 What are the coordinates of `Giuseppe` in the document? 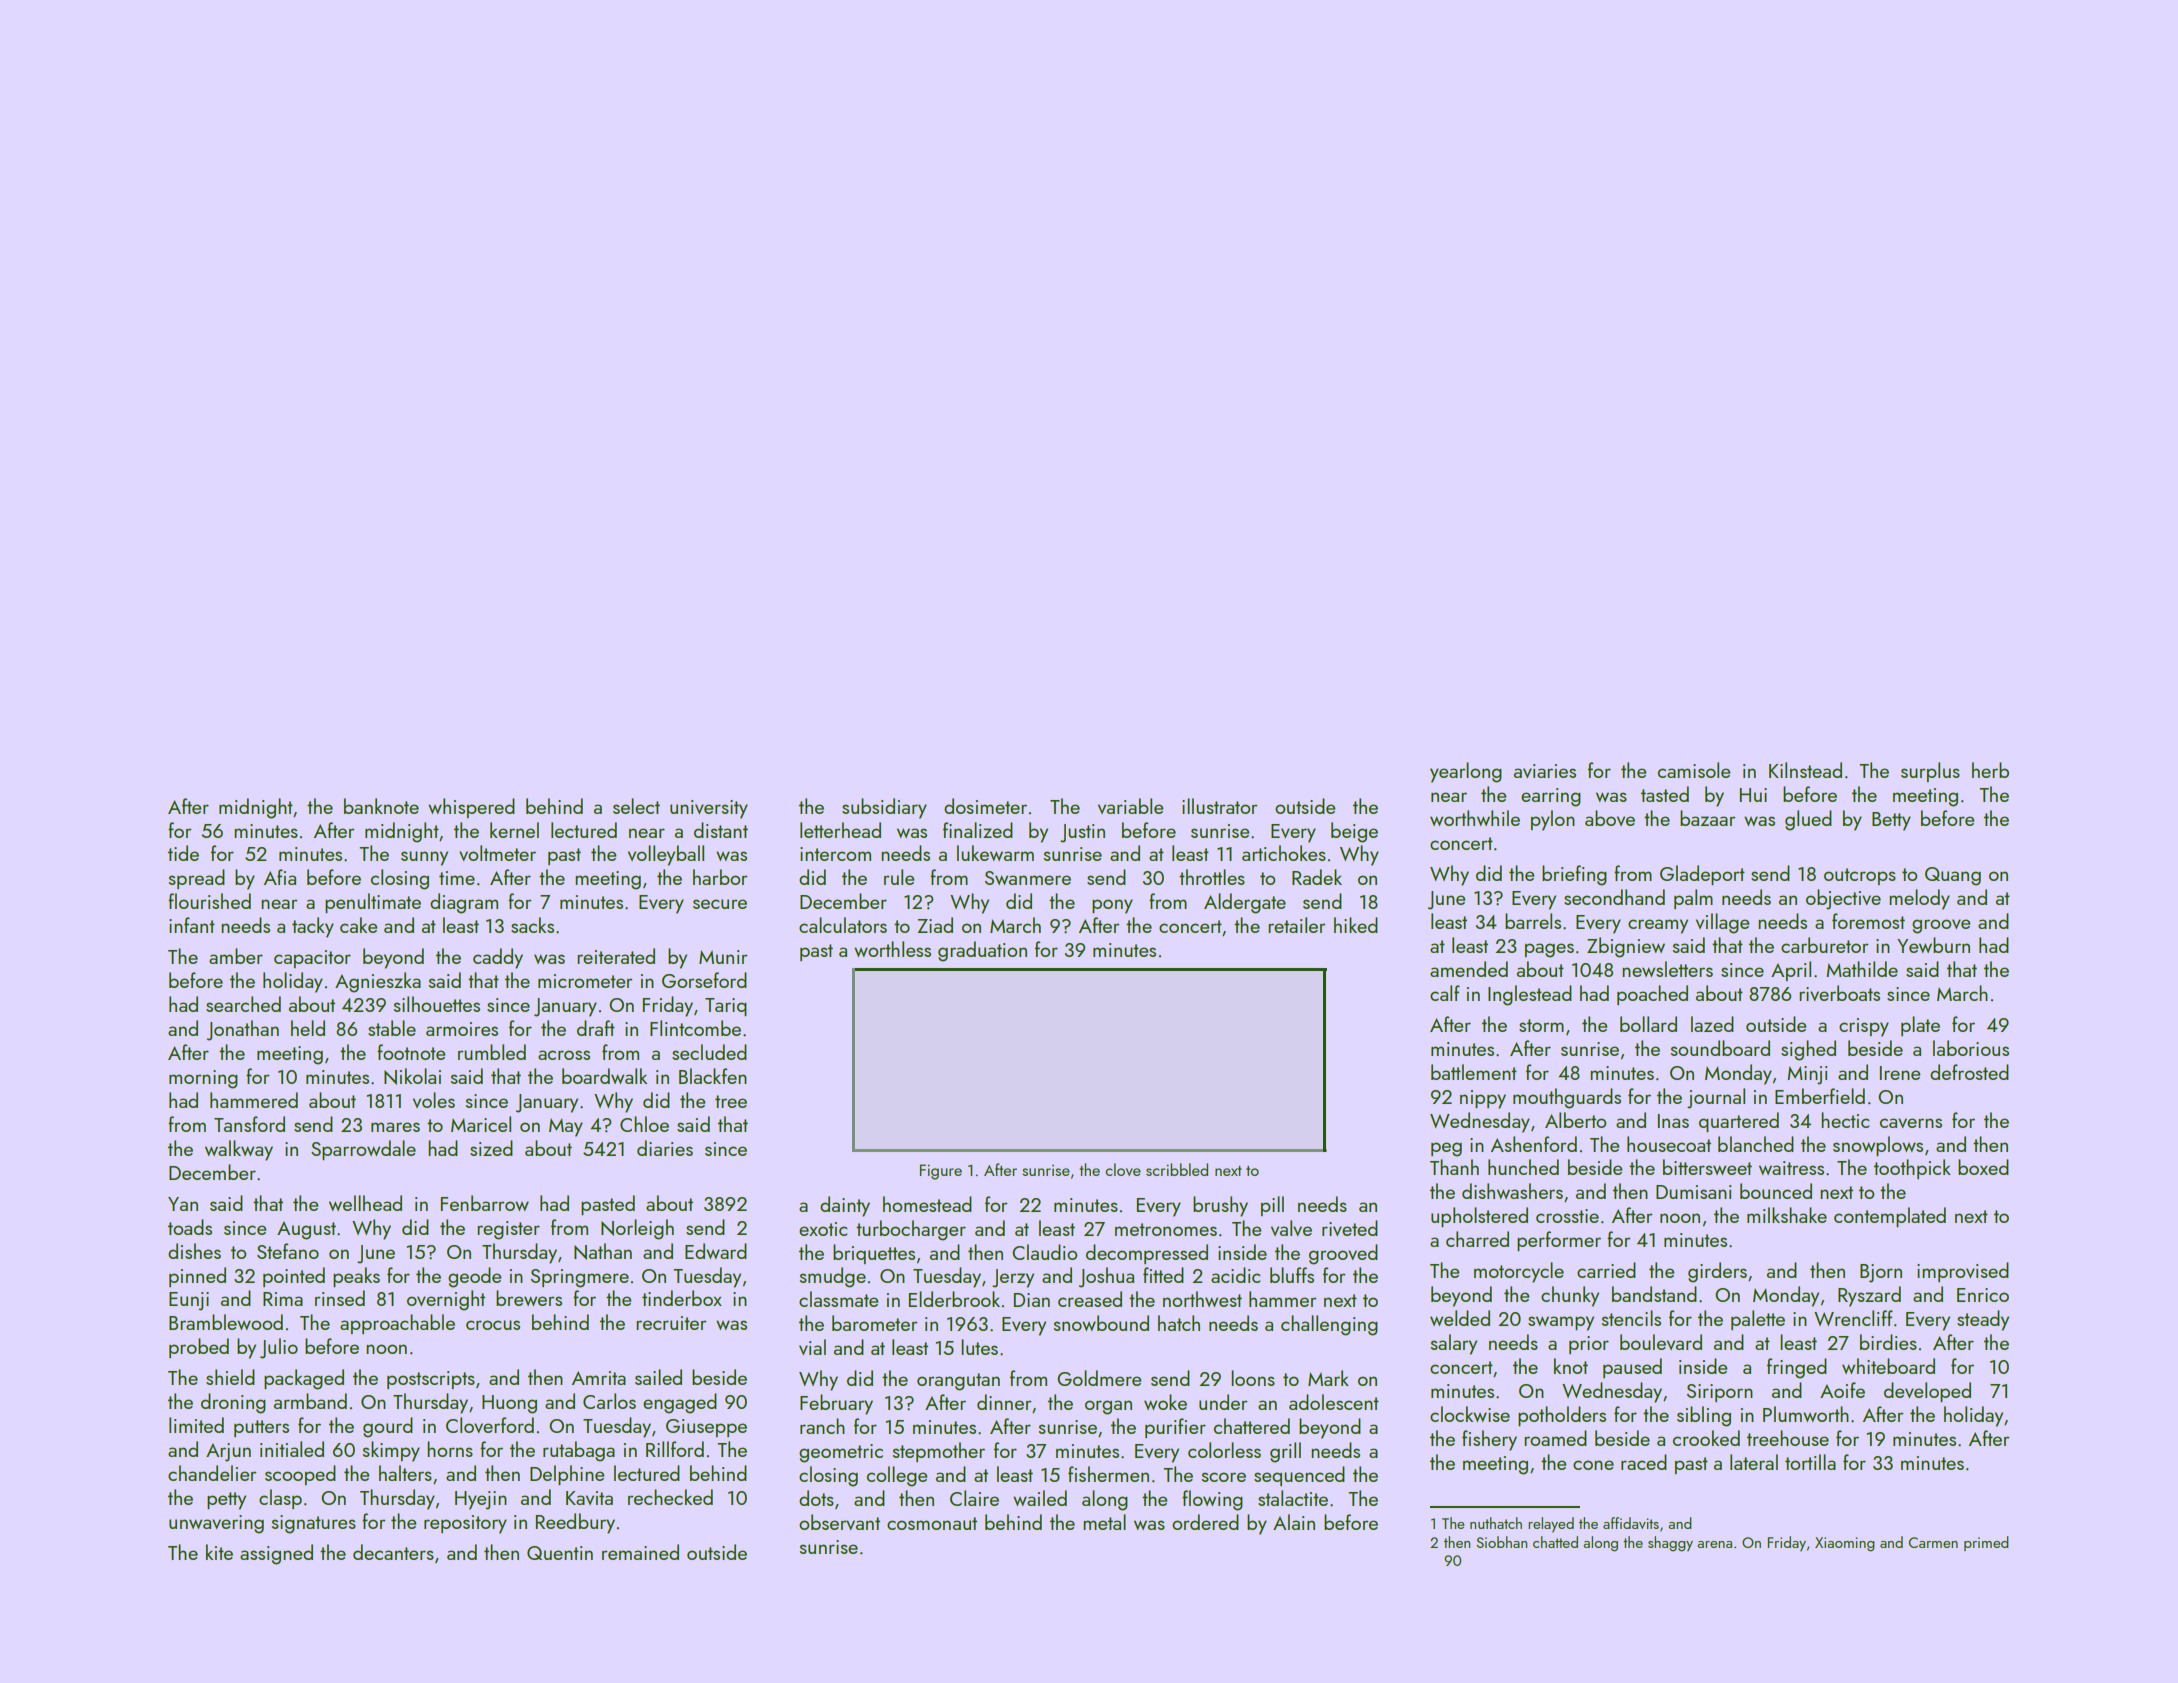 It's located at (706, 1428).
